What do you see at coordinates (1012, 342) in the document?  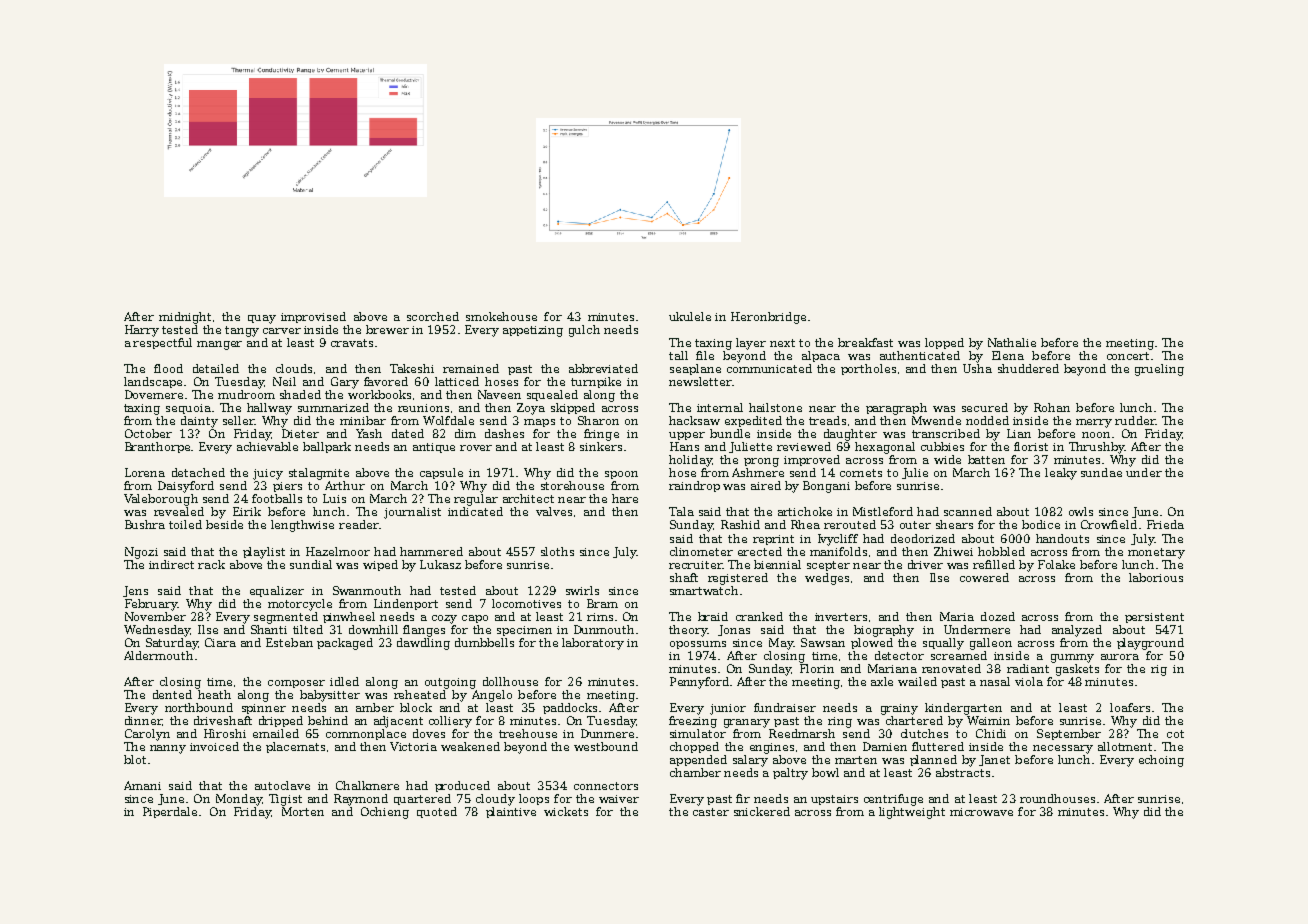 I see `Nathalie` at bounding box center [1012, 342].
